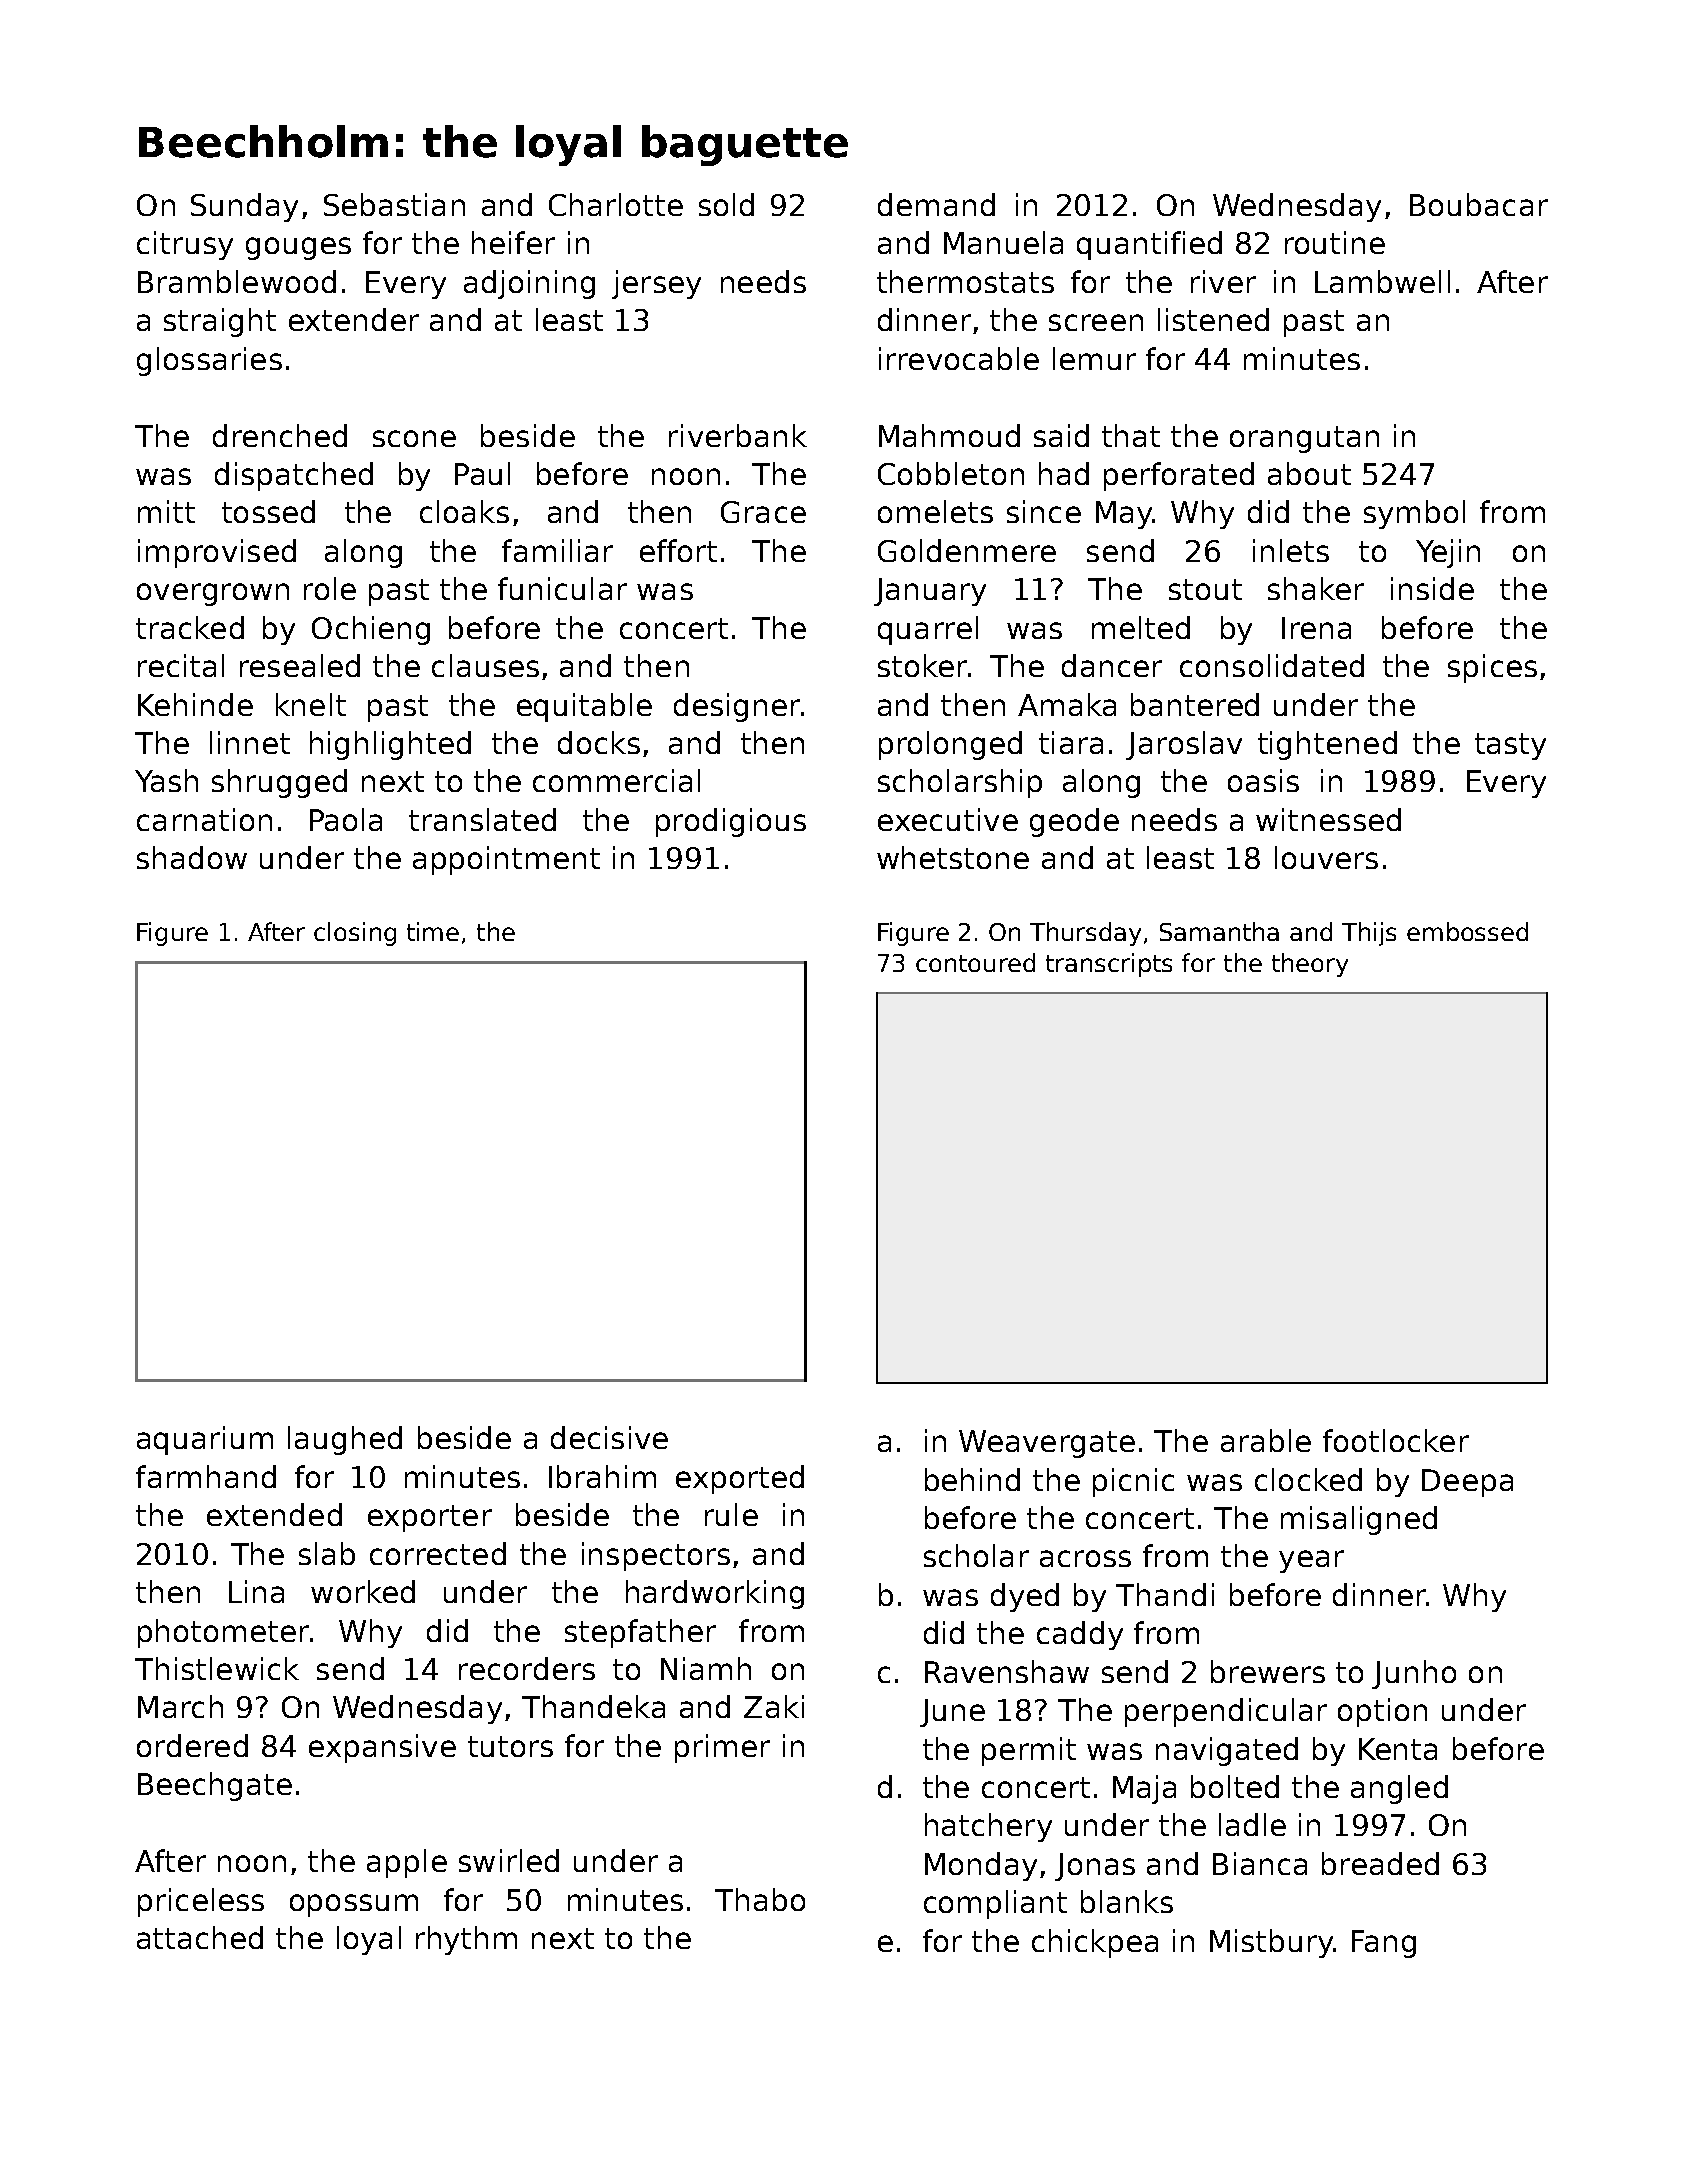 Image resolution: width=1683 pixels, height=2178 pixels. What do you see at coordinates (936, 204) in the image?
I see `demand` at bounding box center [936, 204].
